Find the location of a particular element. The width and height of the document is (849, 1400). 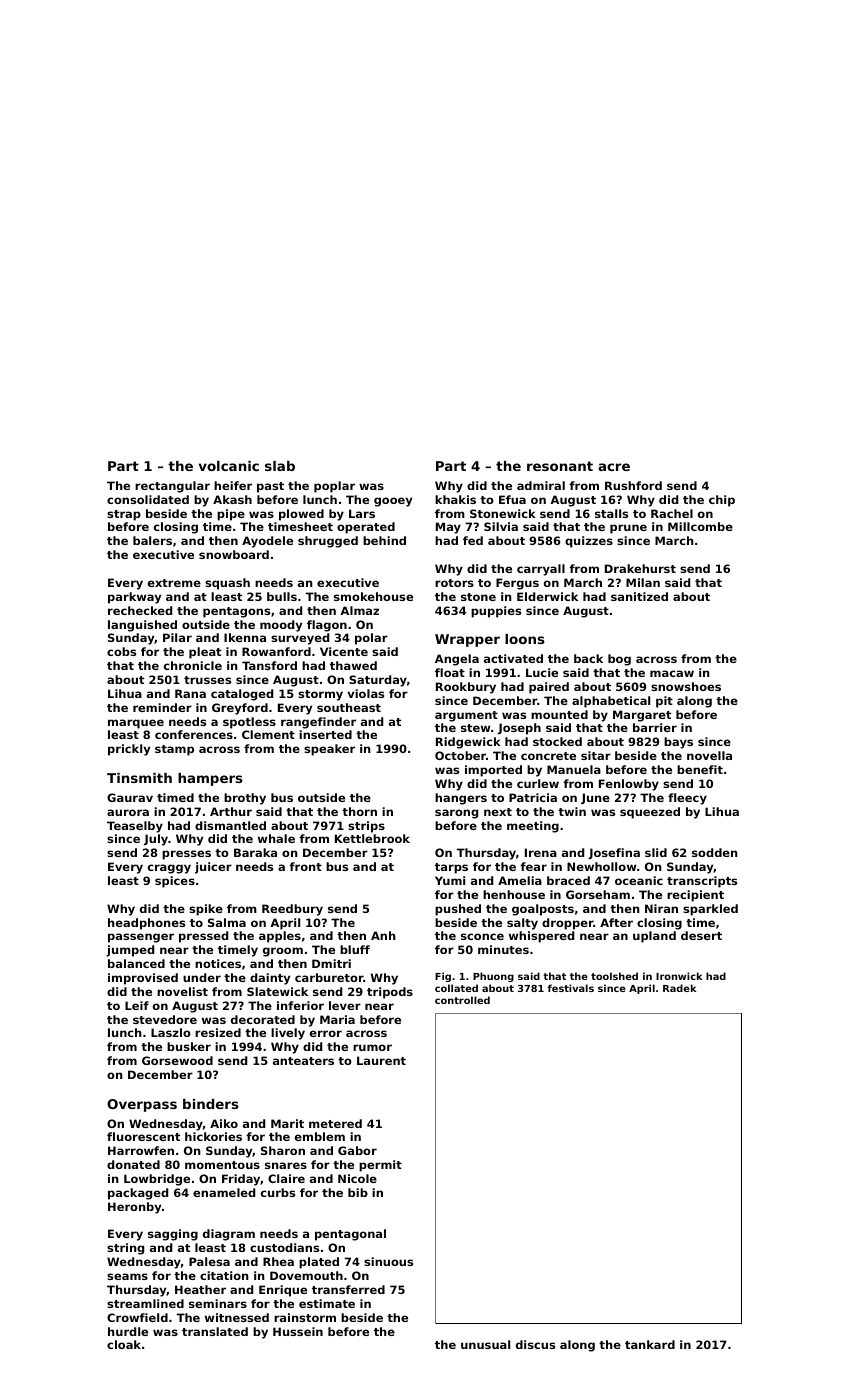

novella is located at coordinates (709, 755).
